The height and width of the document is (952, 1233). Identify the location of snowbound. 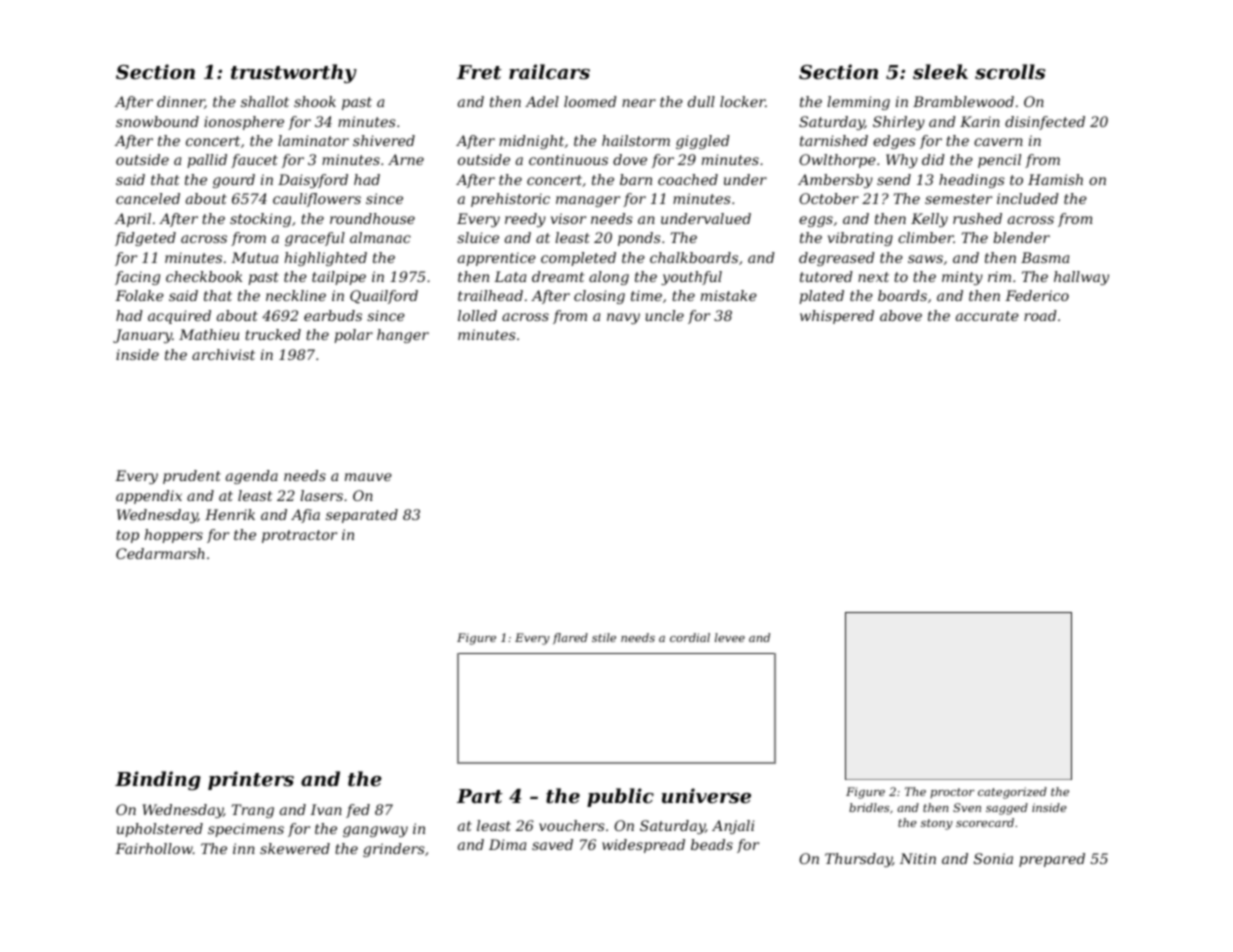
(157, 121).
